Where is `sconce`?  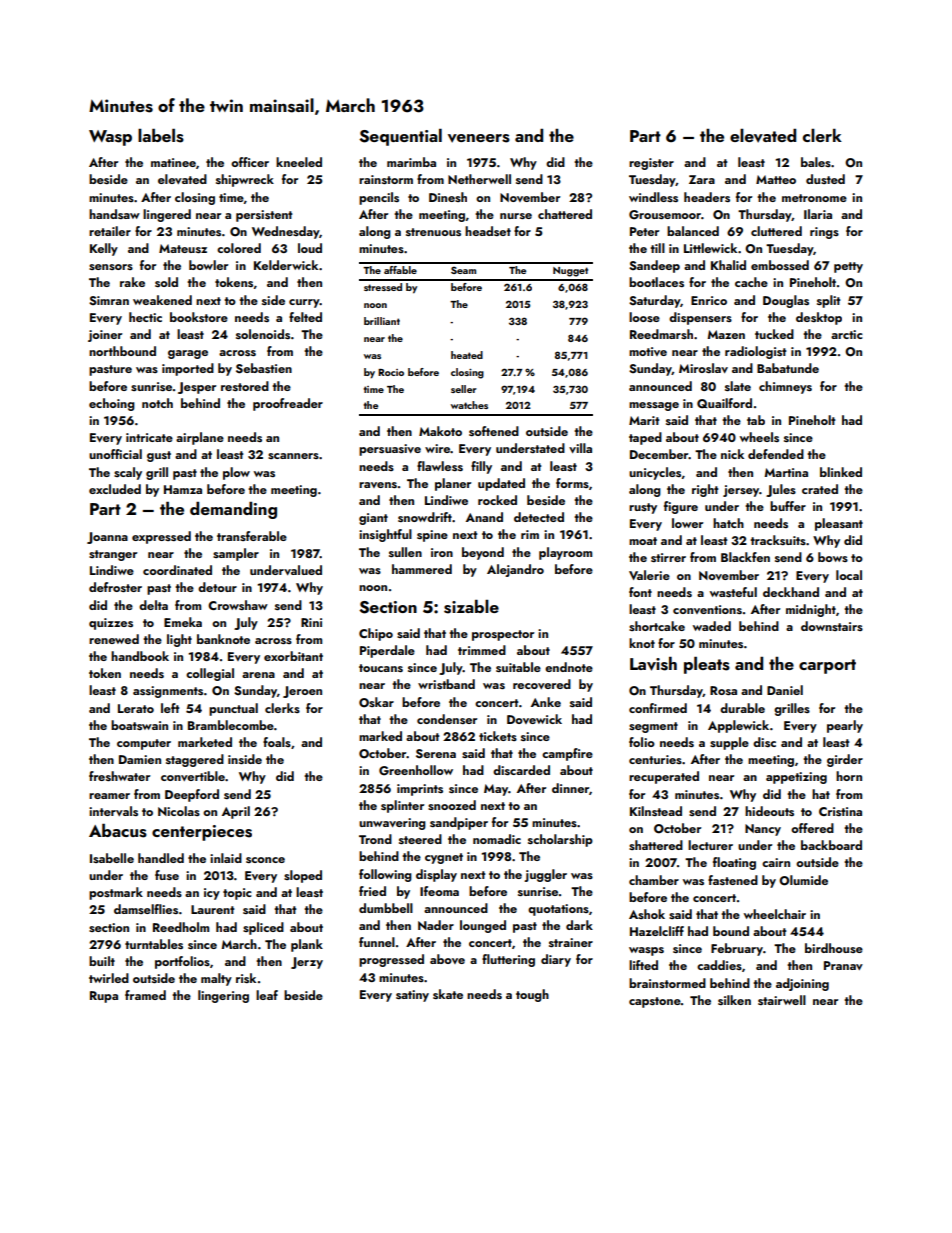
sconce is located at coordinates (265, 860).
